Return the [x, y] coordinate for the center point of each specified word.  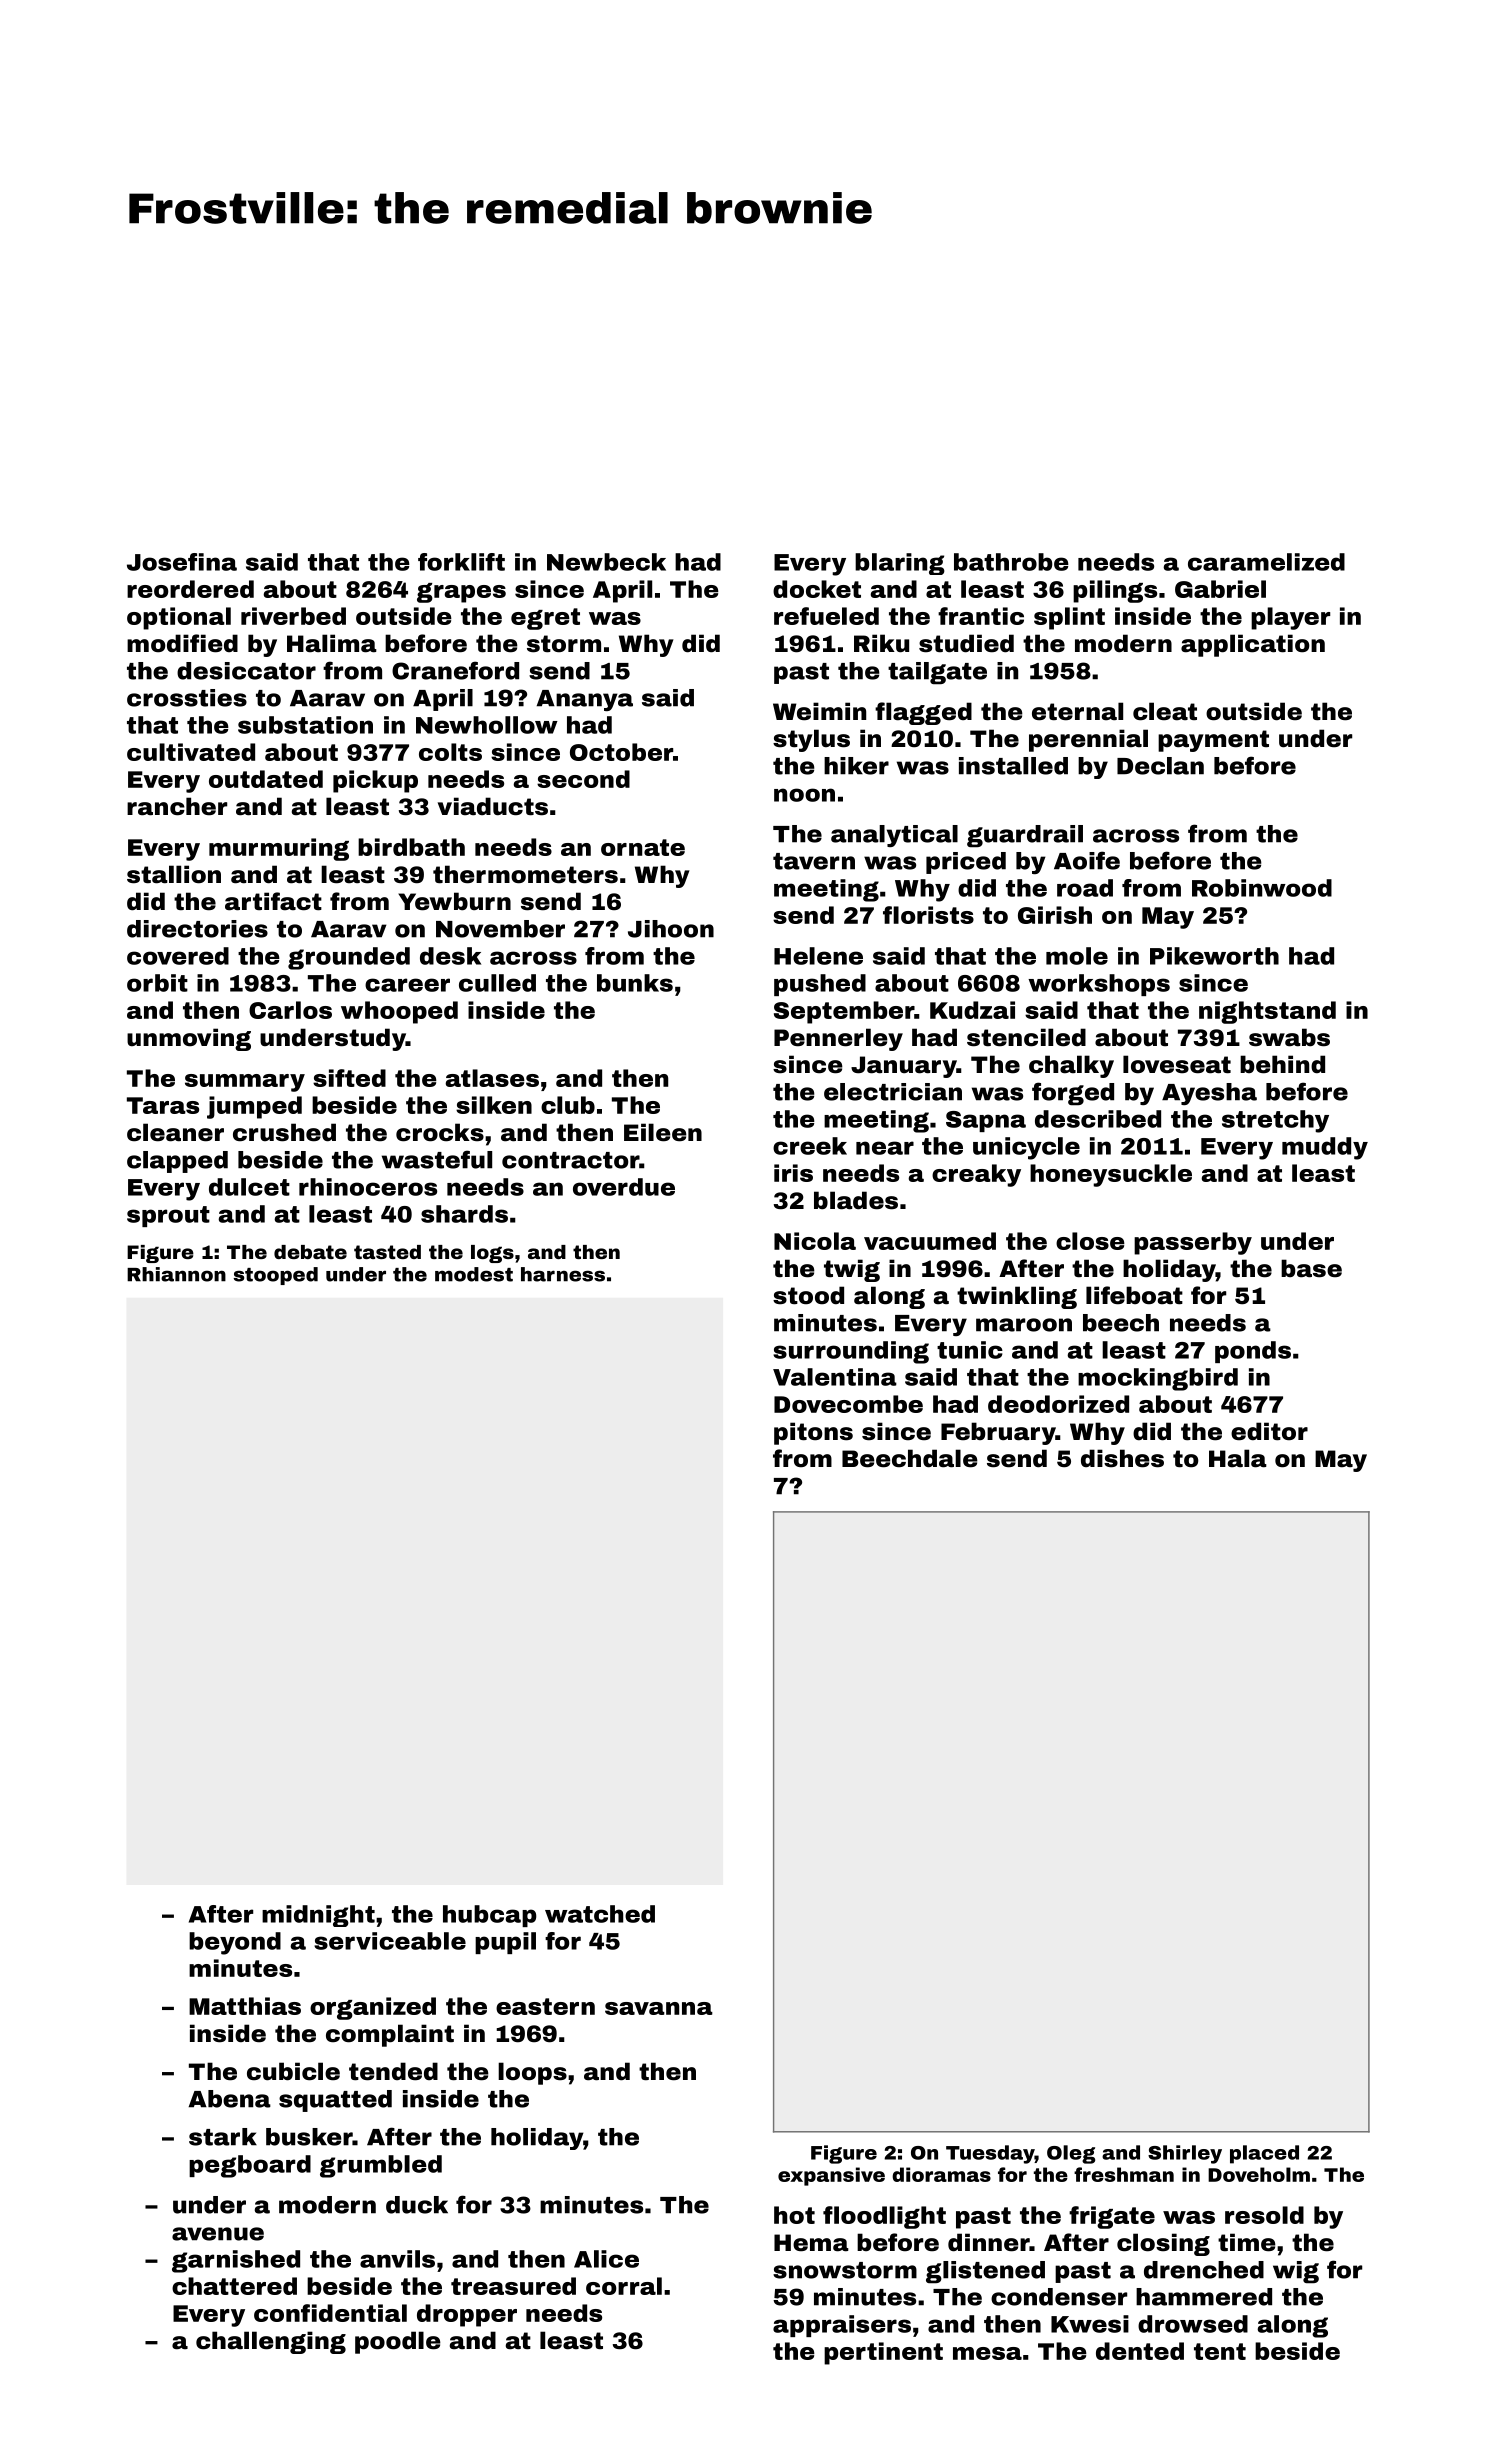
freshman [1124, 2174]
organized [373, 2008]
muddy [1325, 1148]
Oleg [1071, 2154]
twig [852, 1270]
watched [600, 1914]
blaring [900, 564]
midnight [318, 1916]
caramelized [1266, 562]
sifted [349, 1078]
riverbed [293, 616]
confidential [330, 2313]
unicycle [1026, 1148]
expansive [831, 2176]
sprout [168, 1216]
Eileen [663, 1132]
